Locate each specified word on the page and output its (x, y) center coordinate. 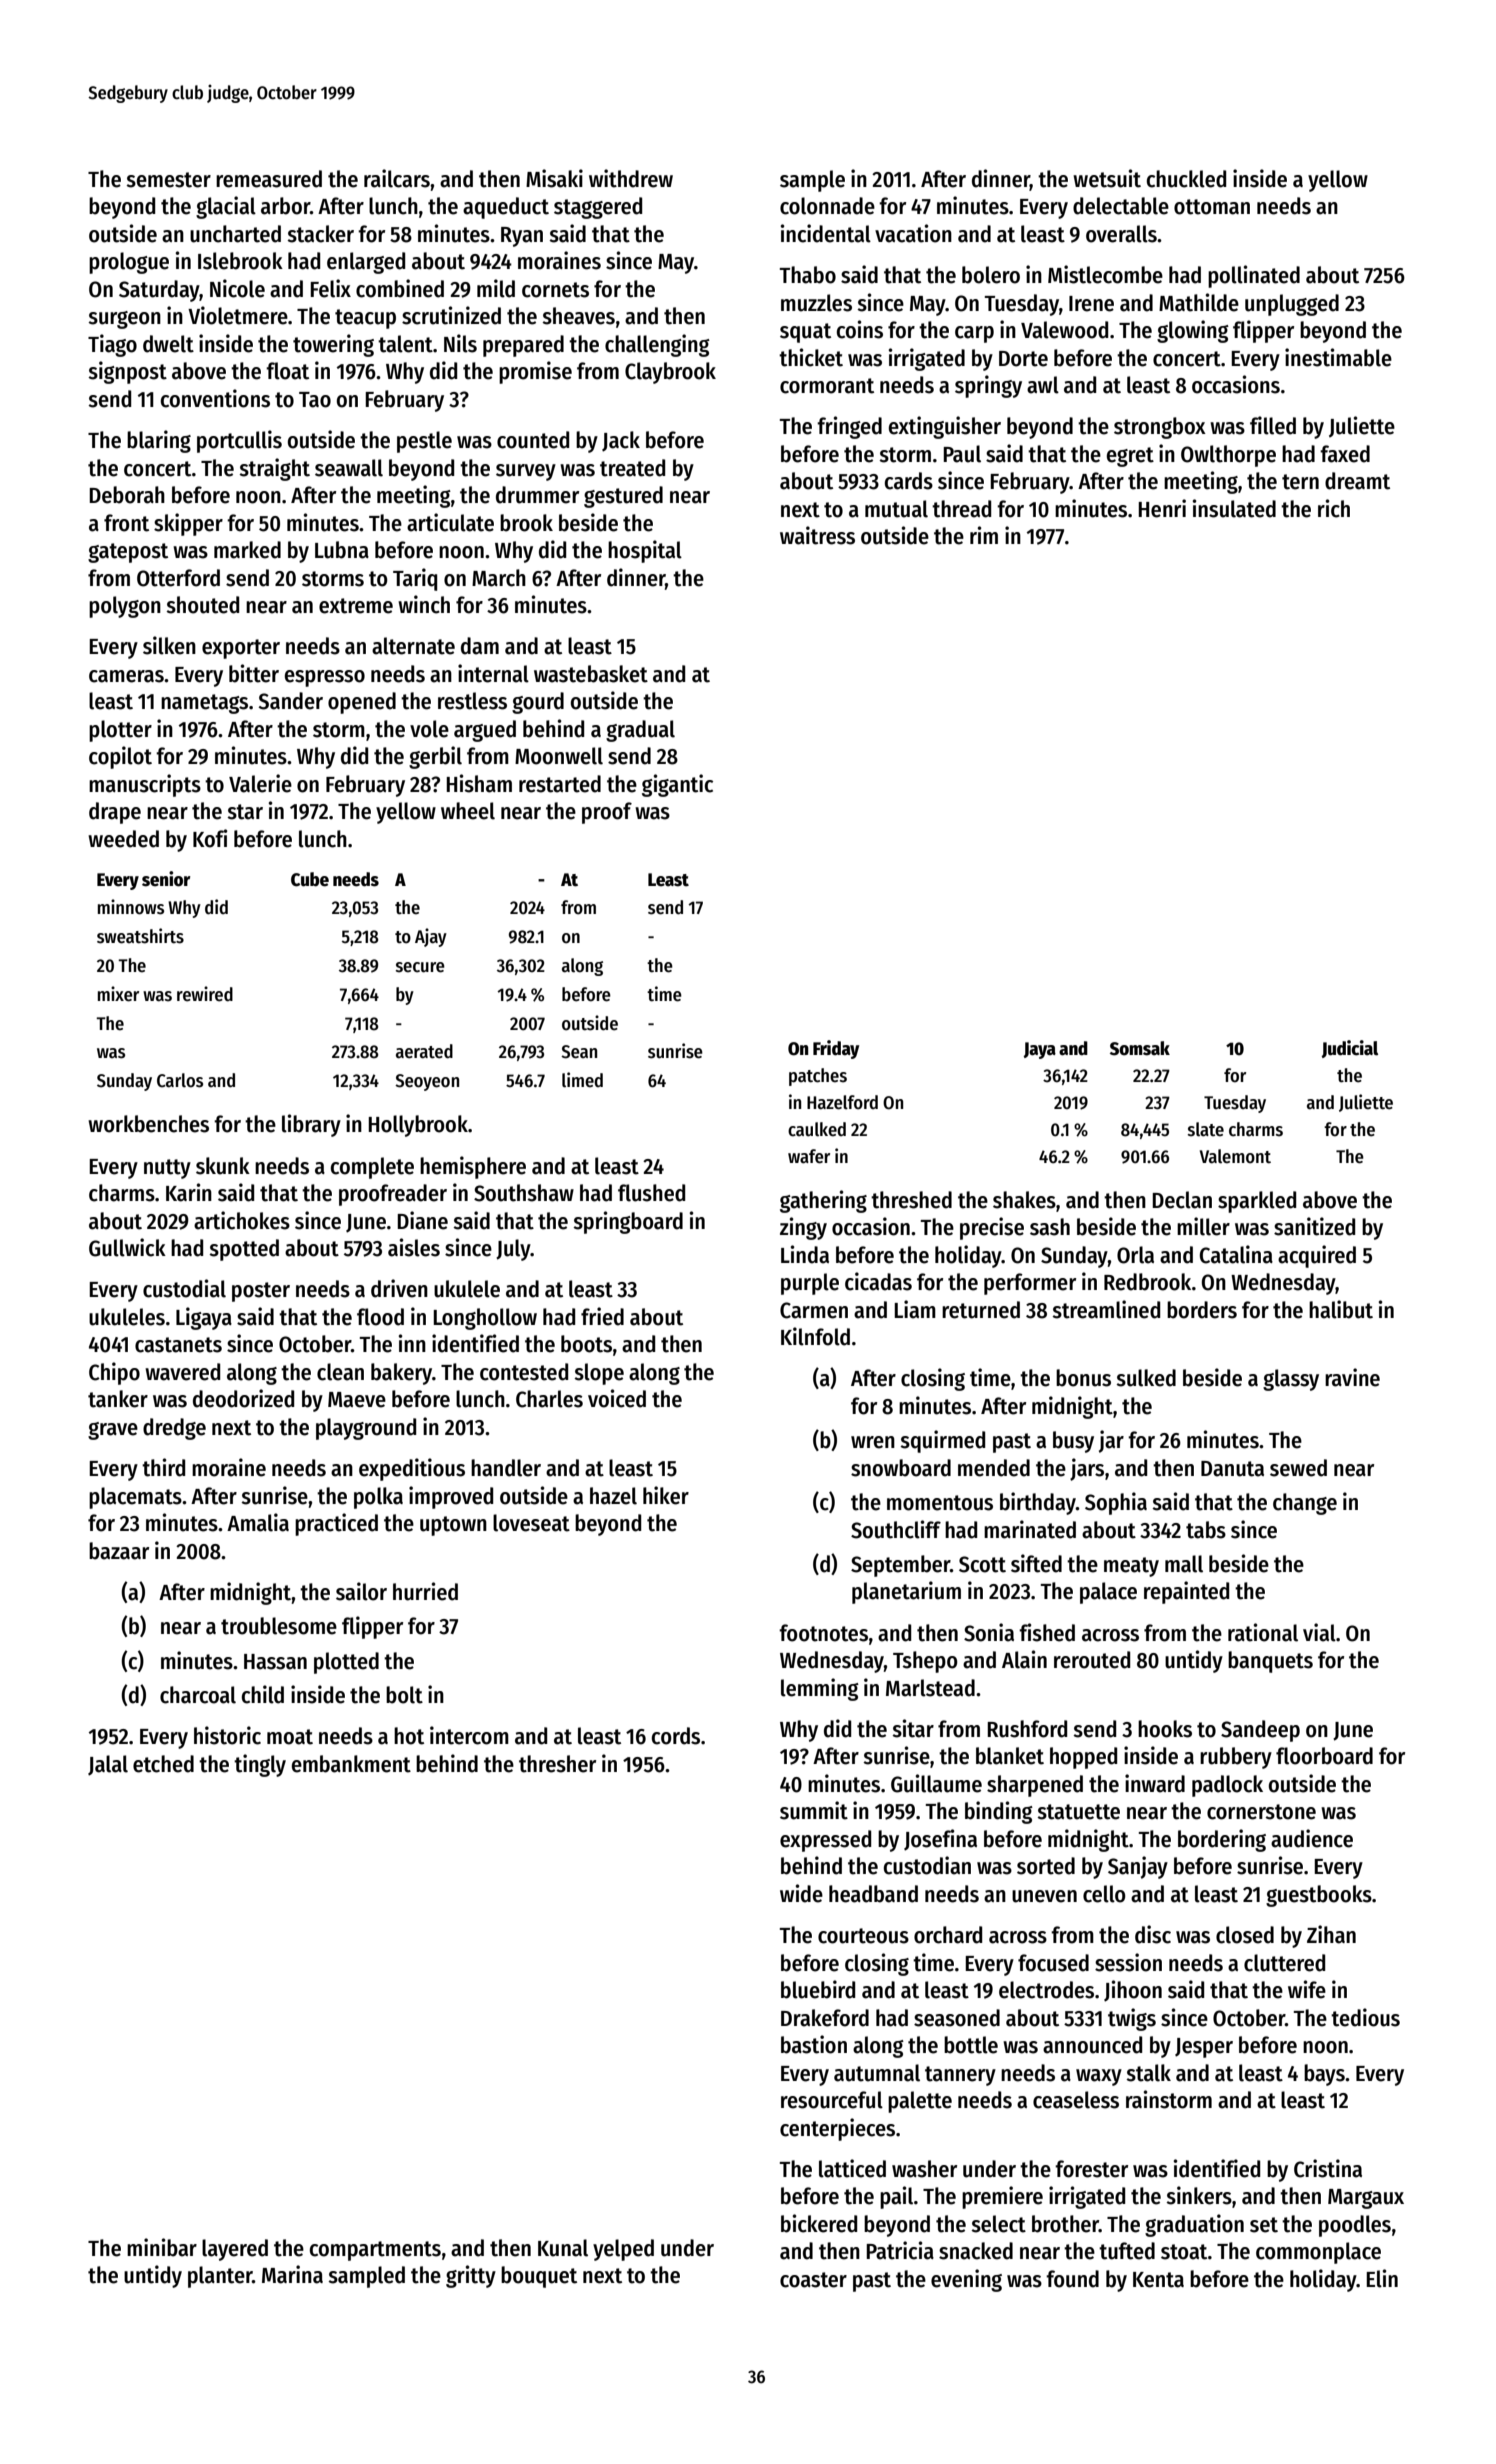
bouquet (539, 2277)
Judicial (1350, 1049)
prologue (129, 263)
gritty (471, 2276)
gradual (640, 731)
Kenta (1158, 2280)
